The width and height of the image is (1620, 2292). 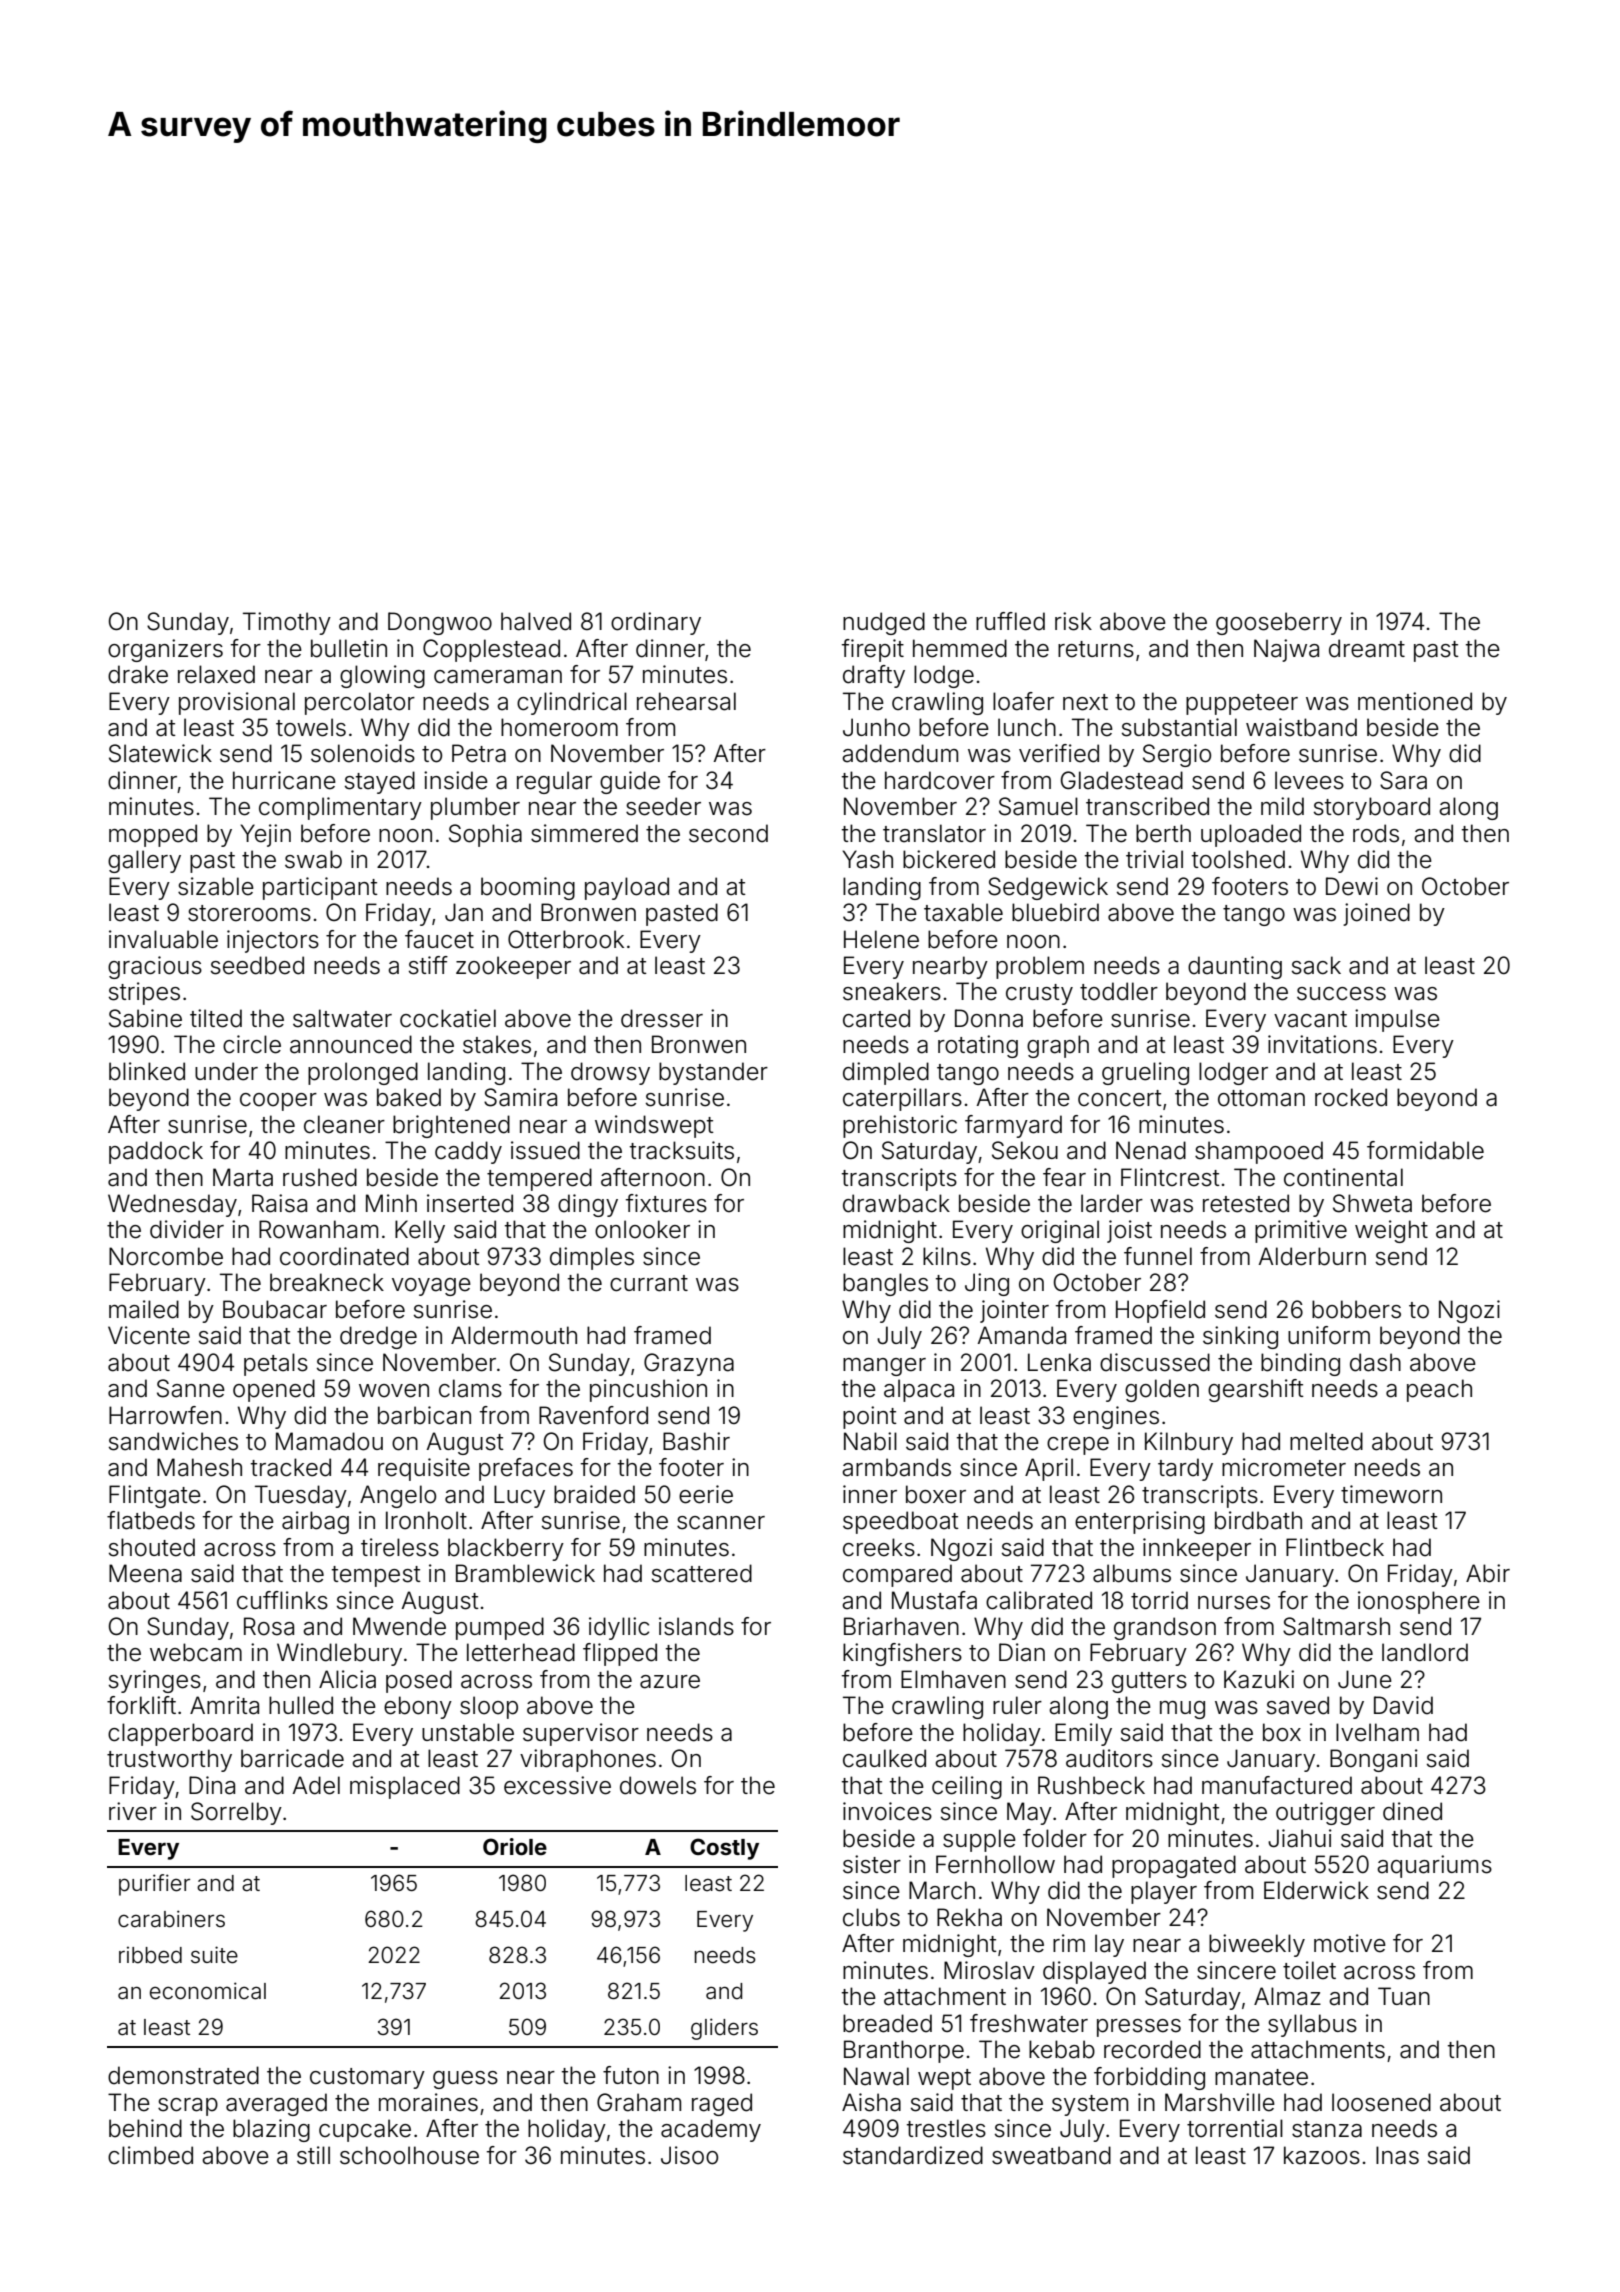 What do you see at coordinates (724, 2029) in the image?
I see `gliders` at bounding box center [724, 2029].
